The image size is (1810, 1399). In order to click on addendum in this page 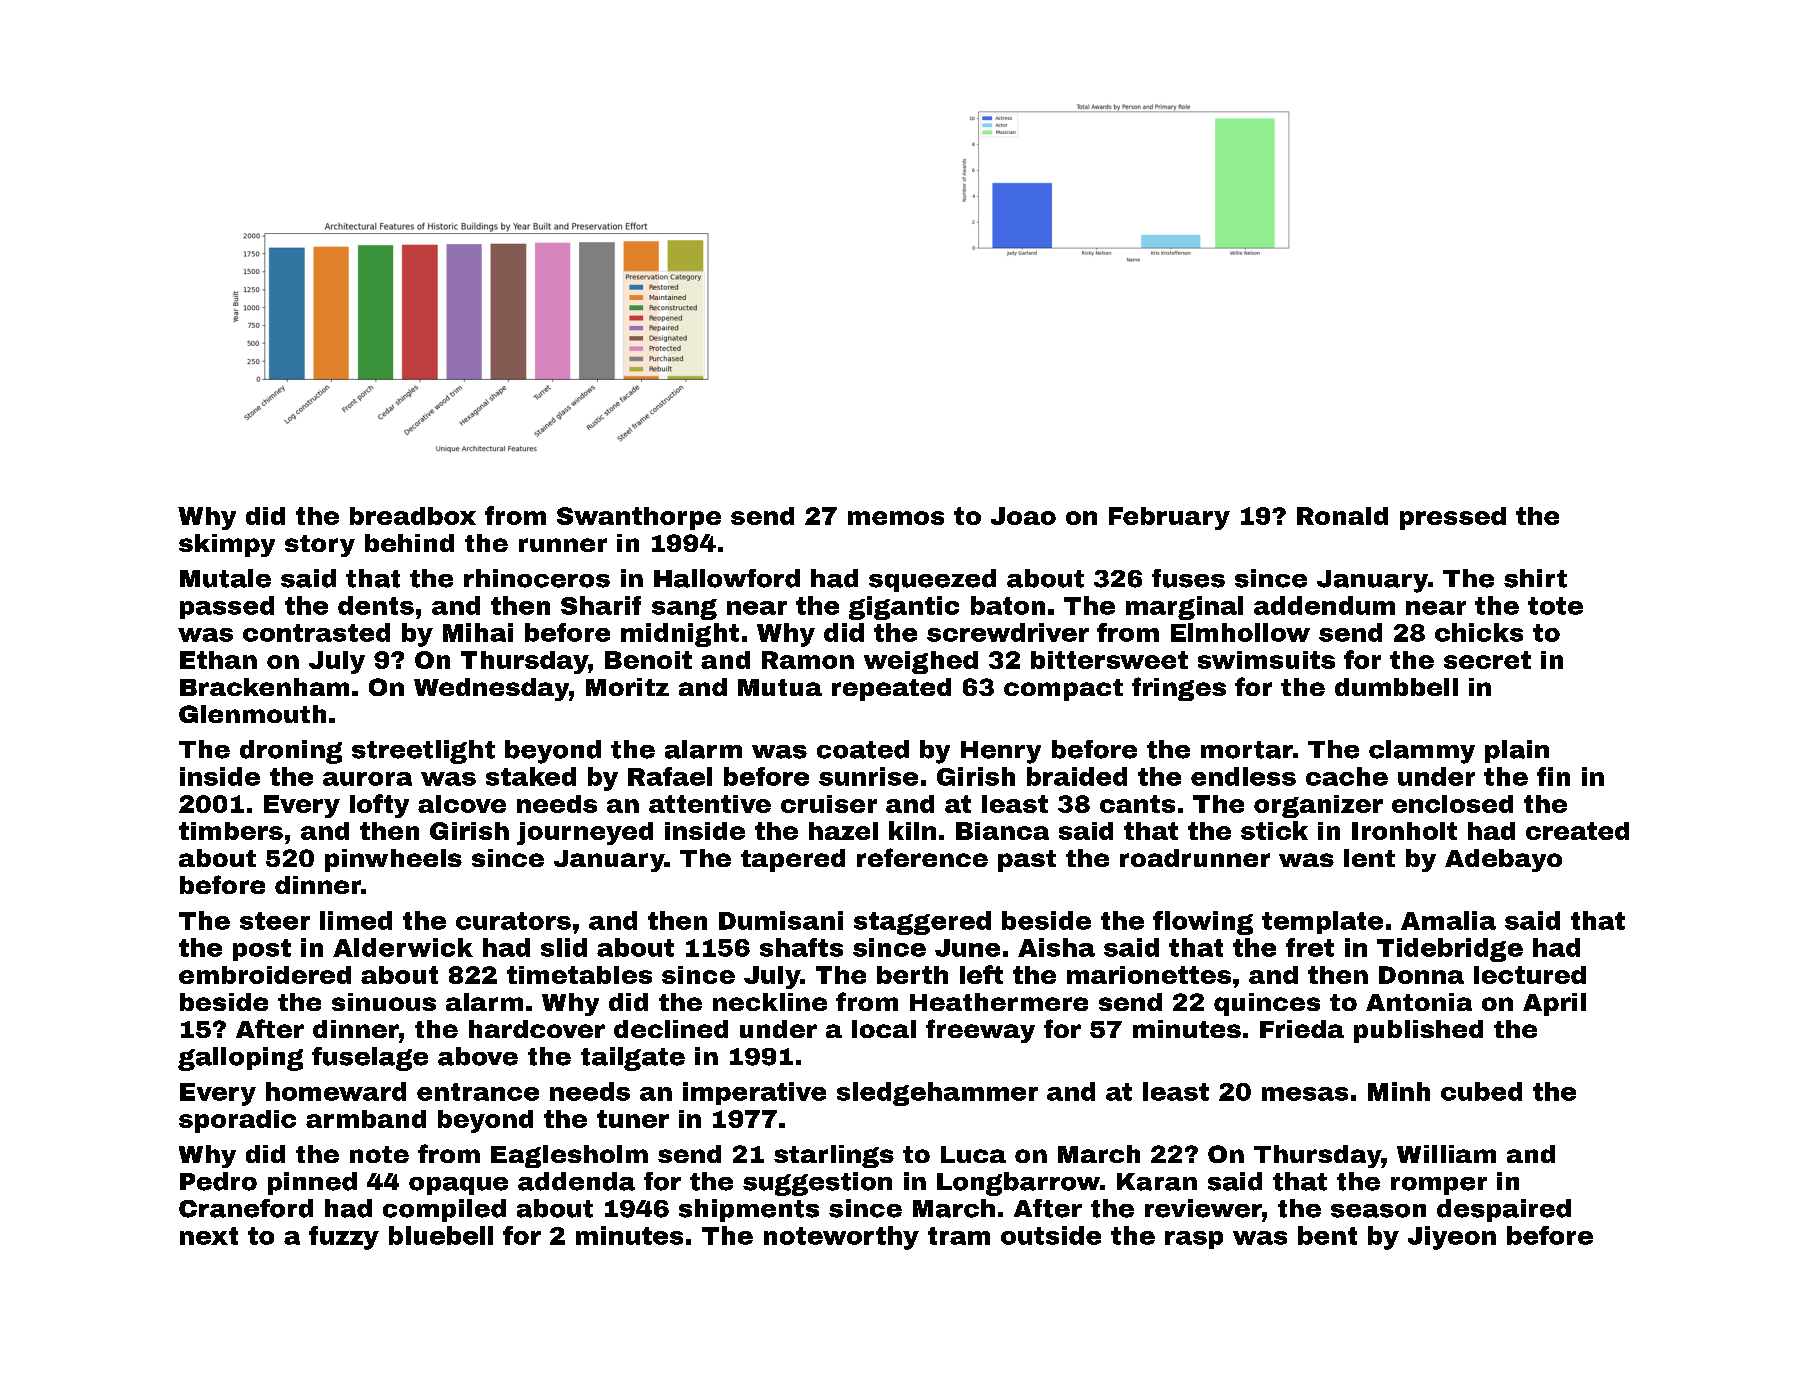, I will do `click(1324, 605)`.
